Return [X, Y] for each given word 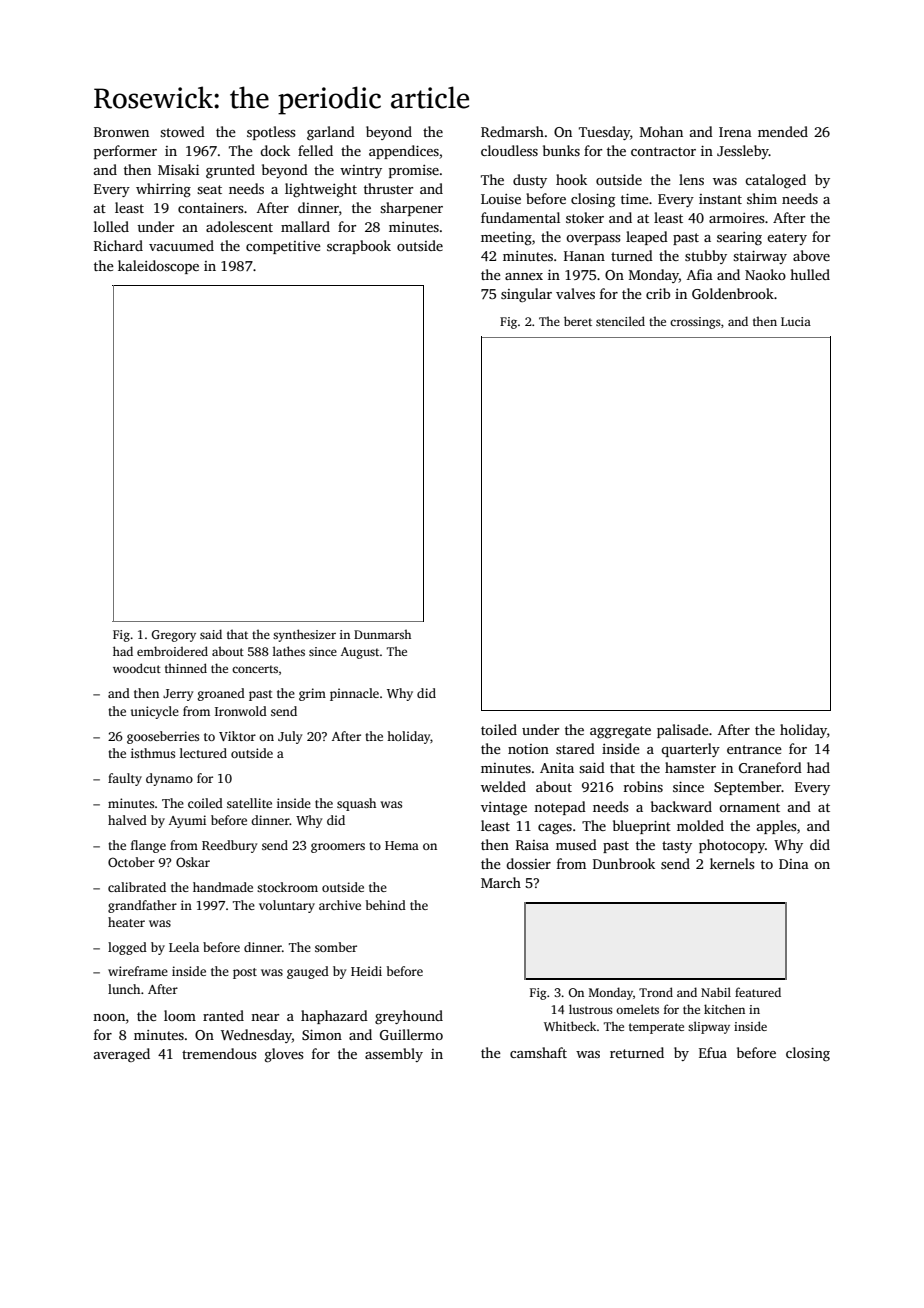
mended [783, 131]
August [360, 653]
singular [526, 295]
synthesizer [304, 635]
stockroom [287, 887]
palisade [683, 731]
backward [681, 806]
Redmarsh [512, 131]
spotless [271, 133]
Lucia [796, 321]
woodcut [137, 668]
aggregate [620, 732]
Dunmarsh [382, 634]
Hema [402, 845]
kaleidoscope [158, 267]
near [265, 1017]
